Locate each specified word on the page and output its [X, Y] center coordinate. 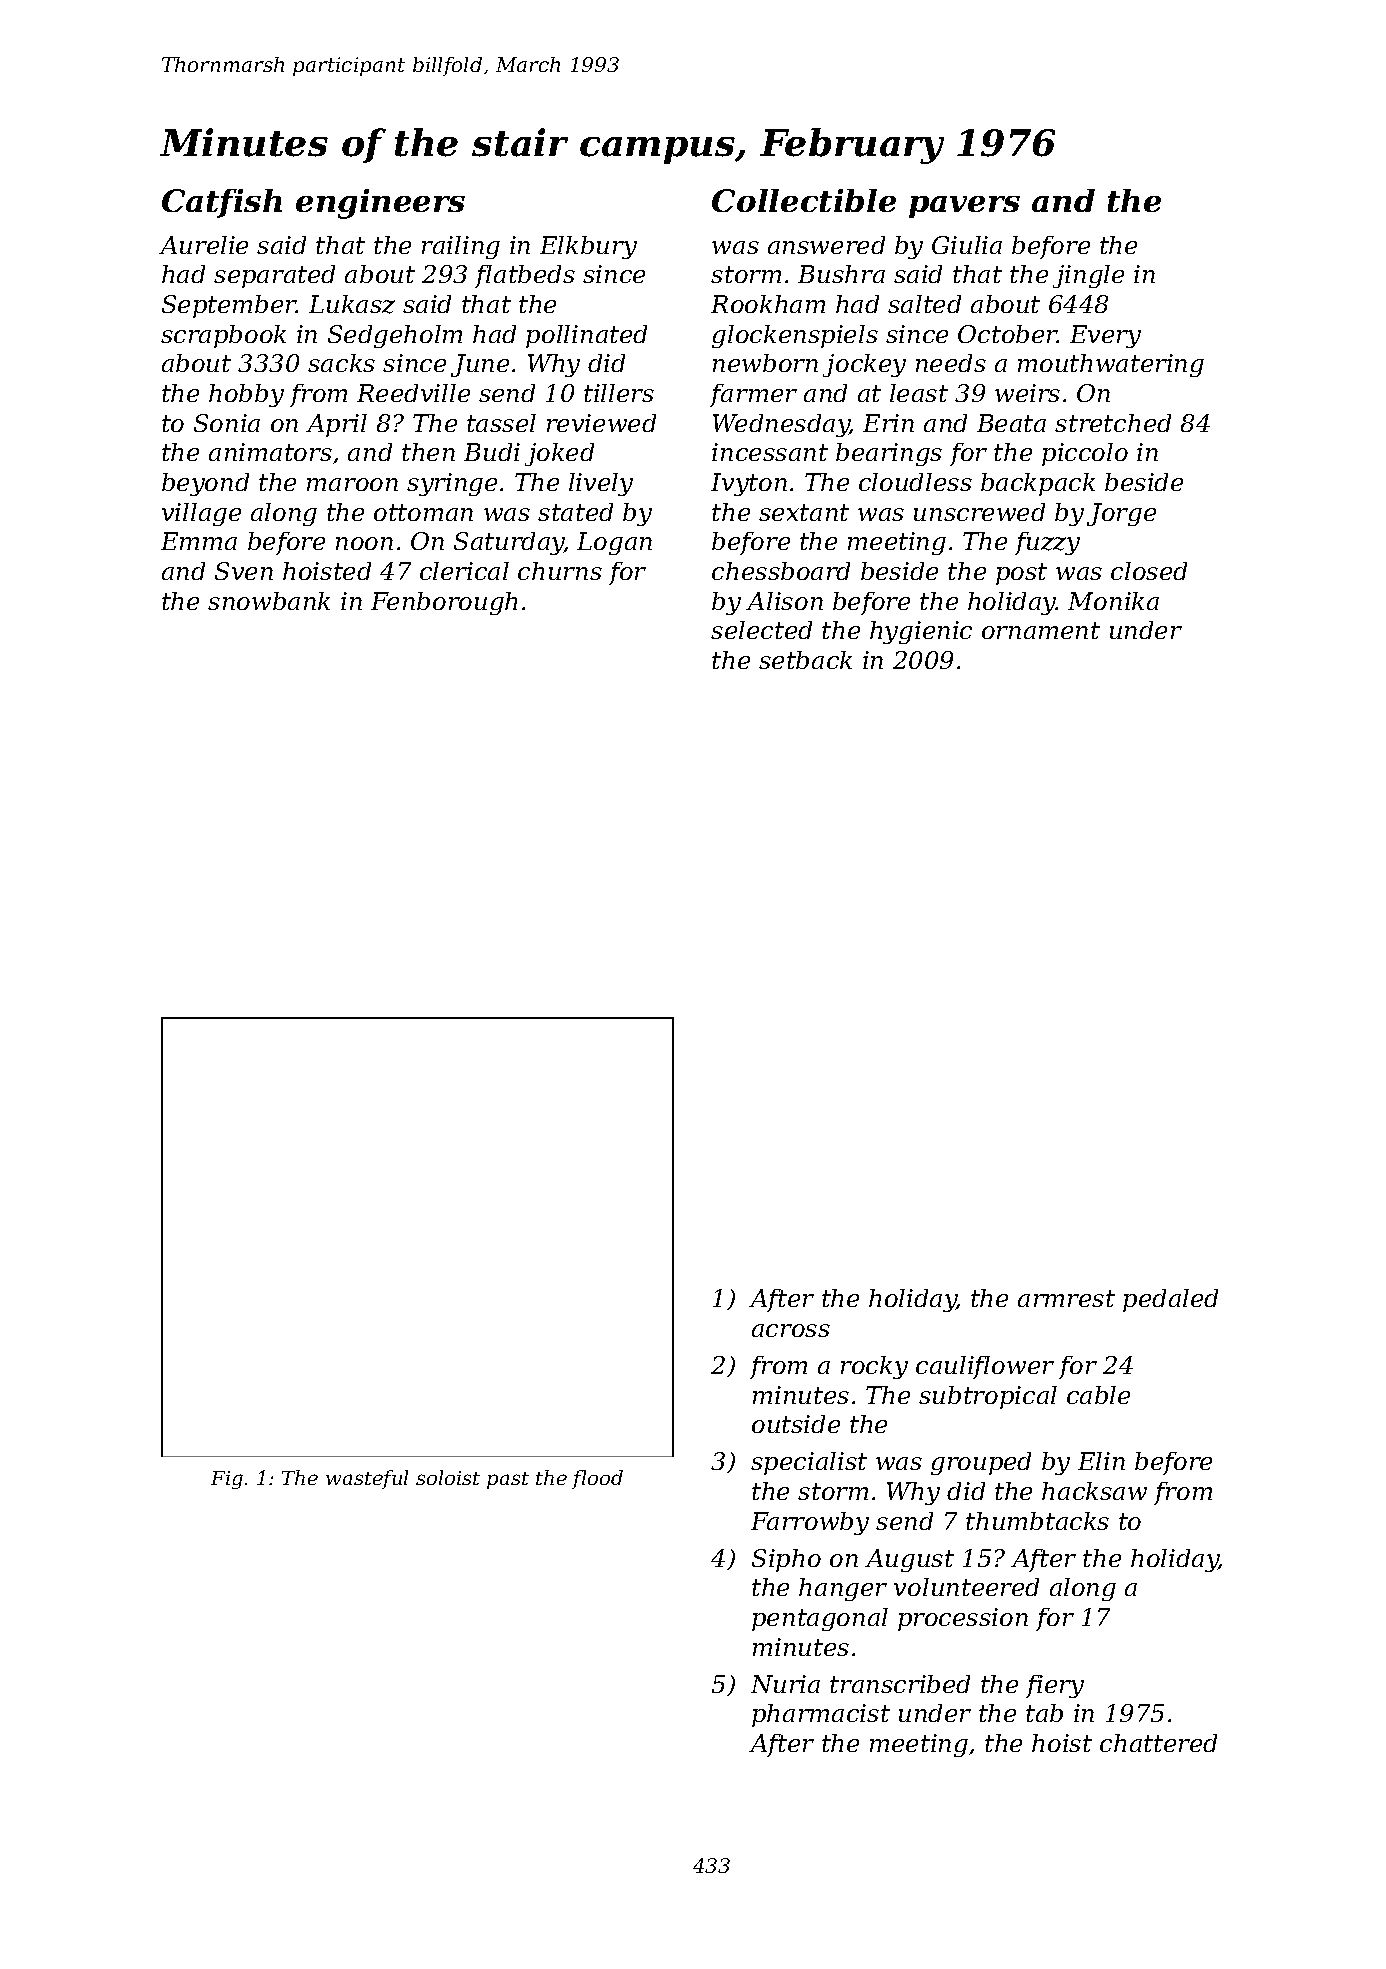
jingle [1088, 276]
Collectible [804, 200]
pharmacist [821, 1715]
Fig [227, 1480]
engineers [380, 204]
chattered [1158, 1743]
